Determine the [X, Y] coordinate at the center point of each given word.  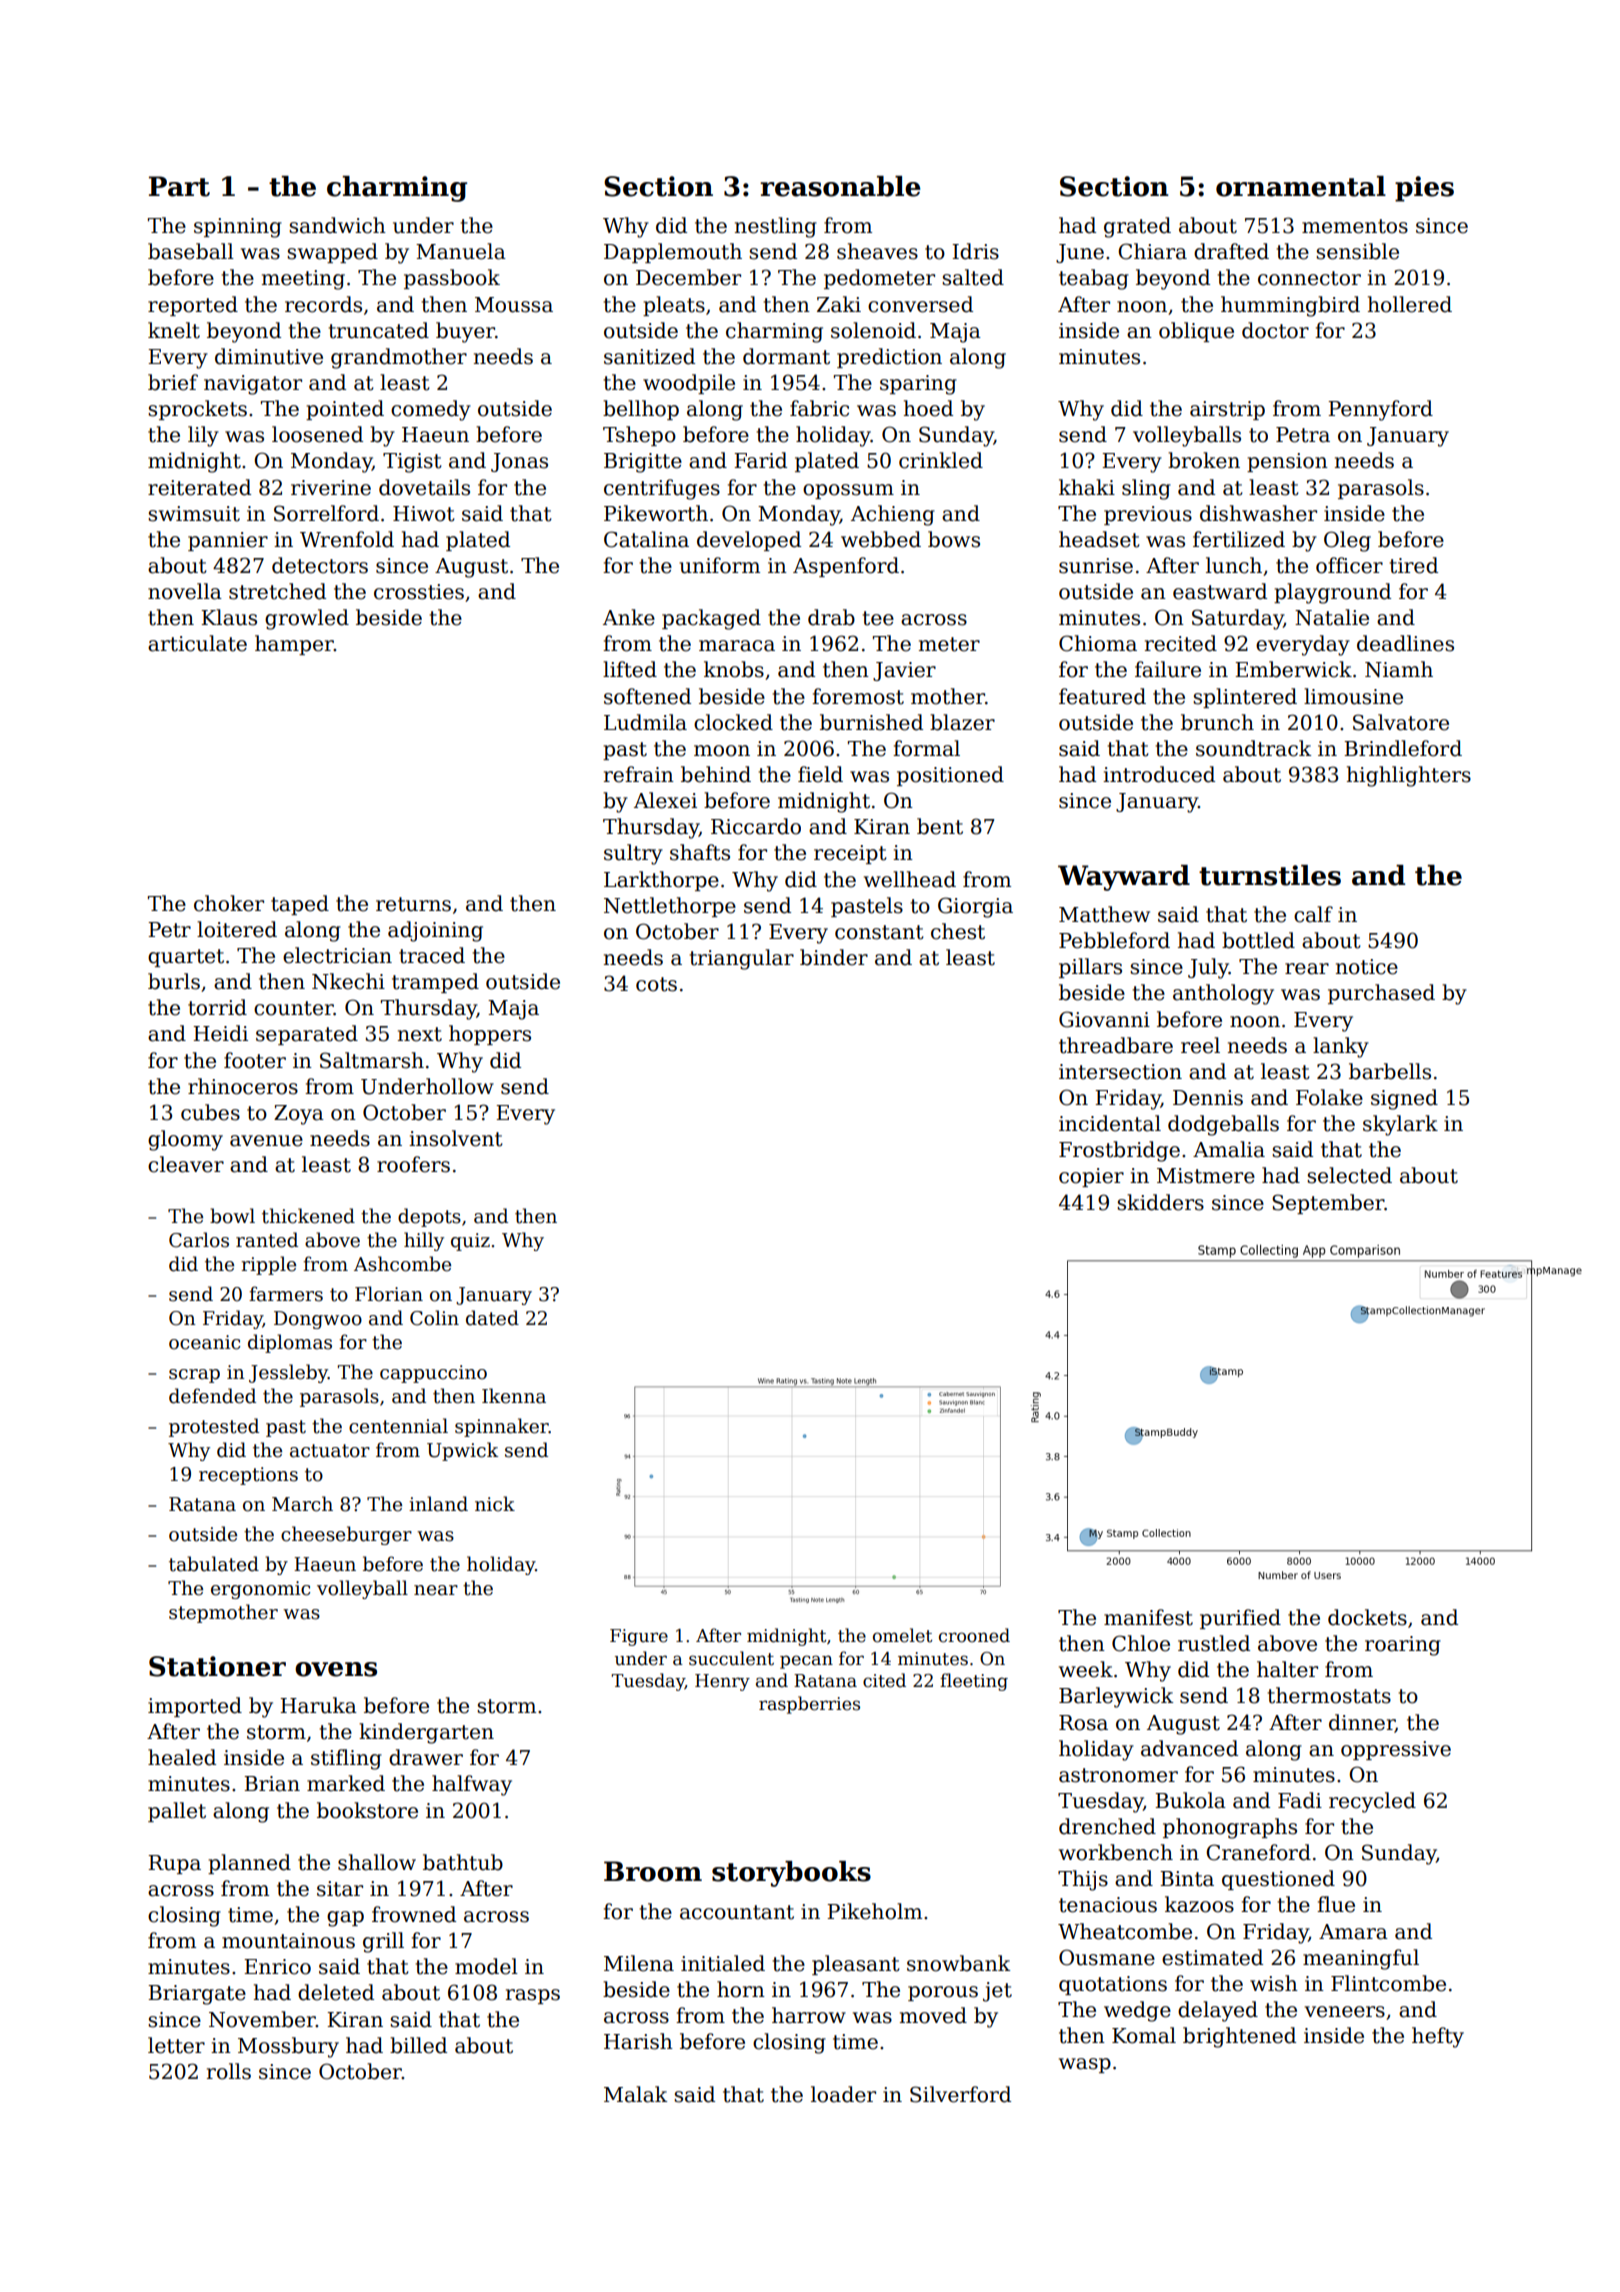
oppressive [1396, 1750]
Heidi [220, 1033]
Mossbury [288, 2047]
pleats [674, 306]
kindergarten [426, 1733]
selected [1349, 1175]
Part [179, 186]
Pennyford [1380, 410]
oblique [1196, 332]
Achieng [893, 515]
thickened [308, 1216]
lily [203, 436]
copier [1091, 1177]
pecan [806, 1662]
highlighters [1409, 776]
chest [958, 931]
